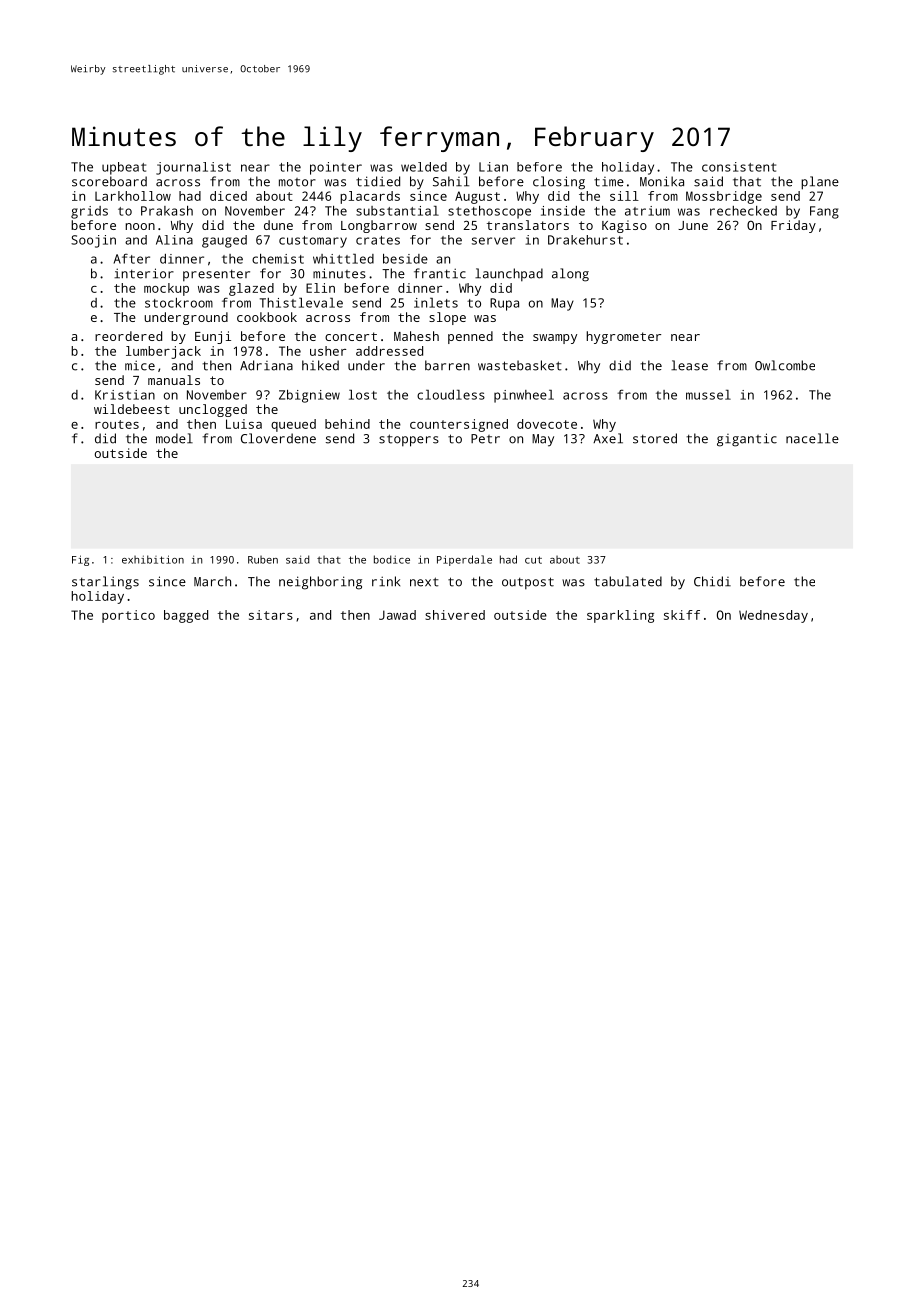 The image size is (924, 1308). Describe the element at coordinates (559, 183) in the screenshot. I see `closing` at that location.
